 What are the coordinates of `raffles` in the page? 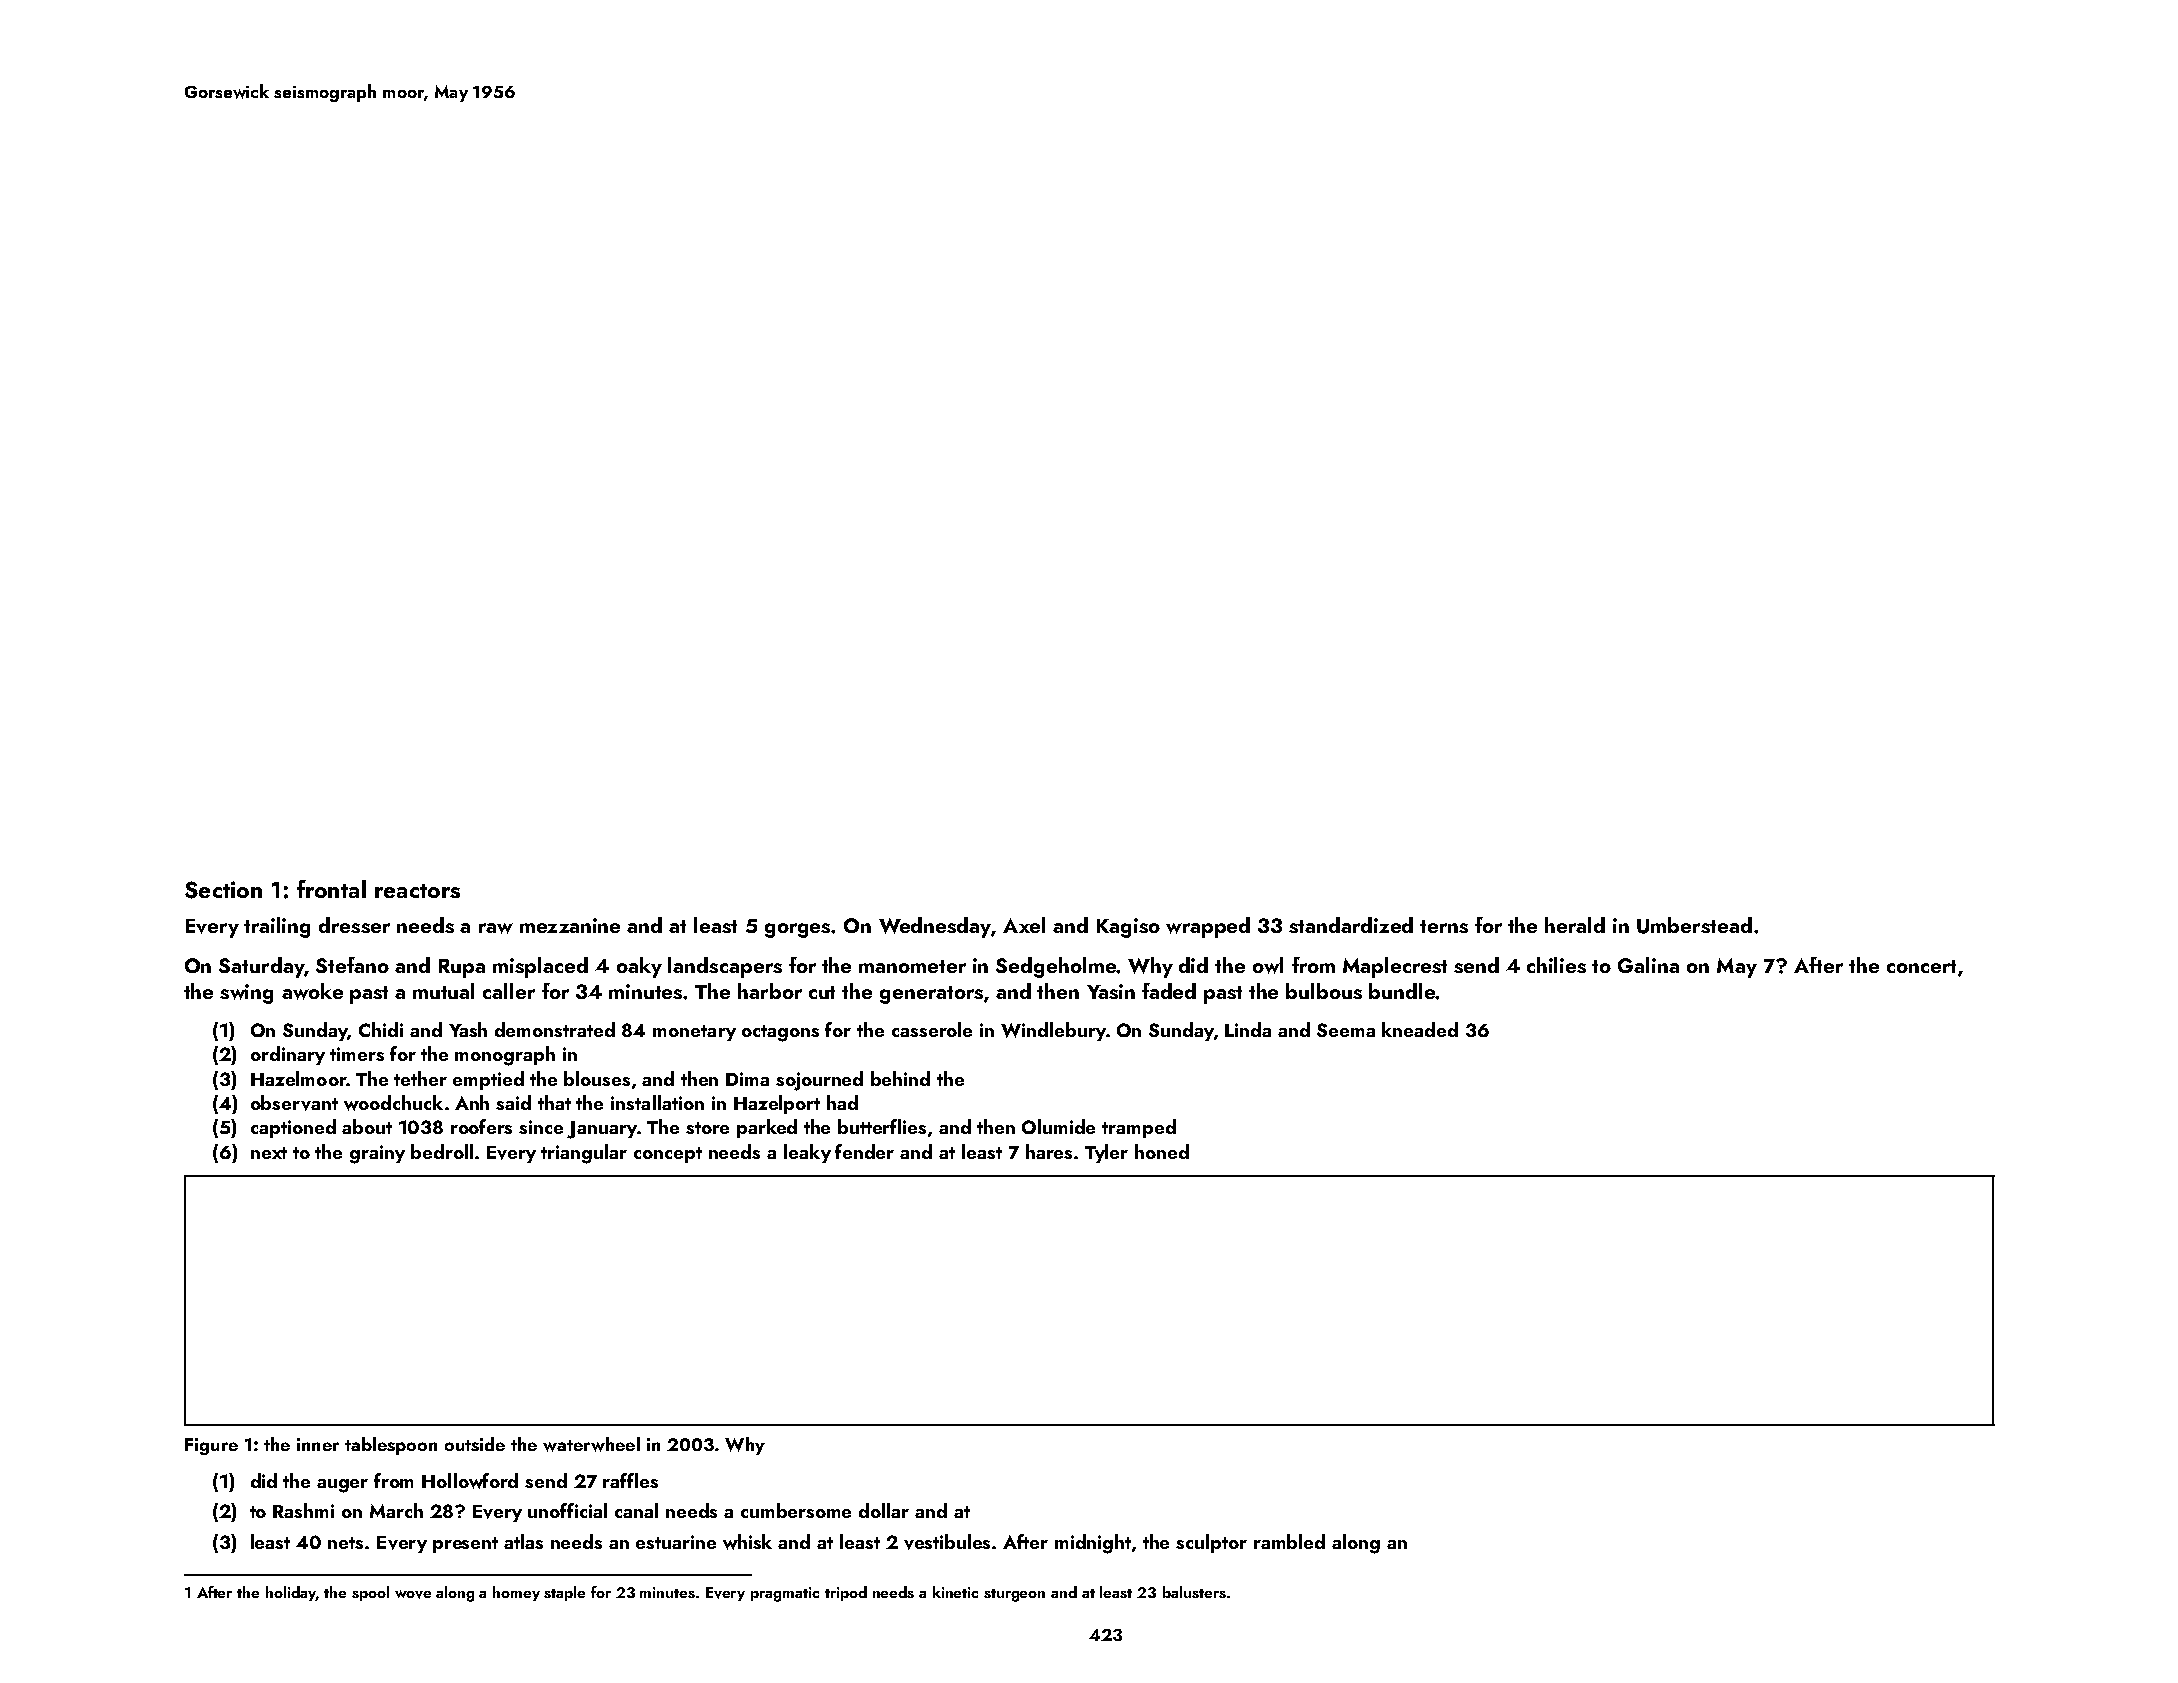 It's located at (630, 1480).
